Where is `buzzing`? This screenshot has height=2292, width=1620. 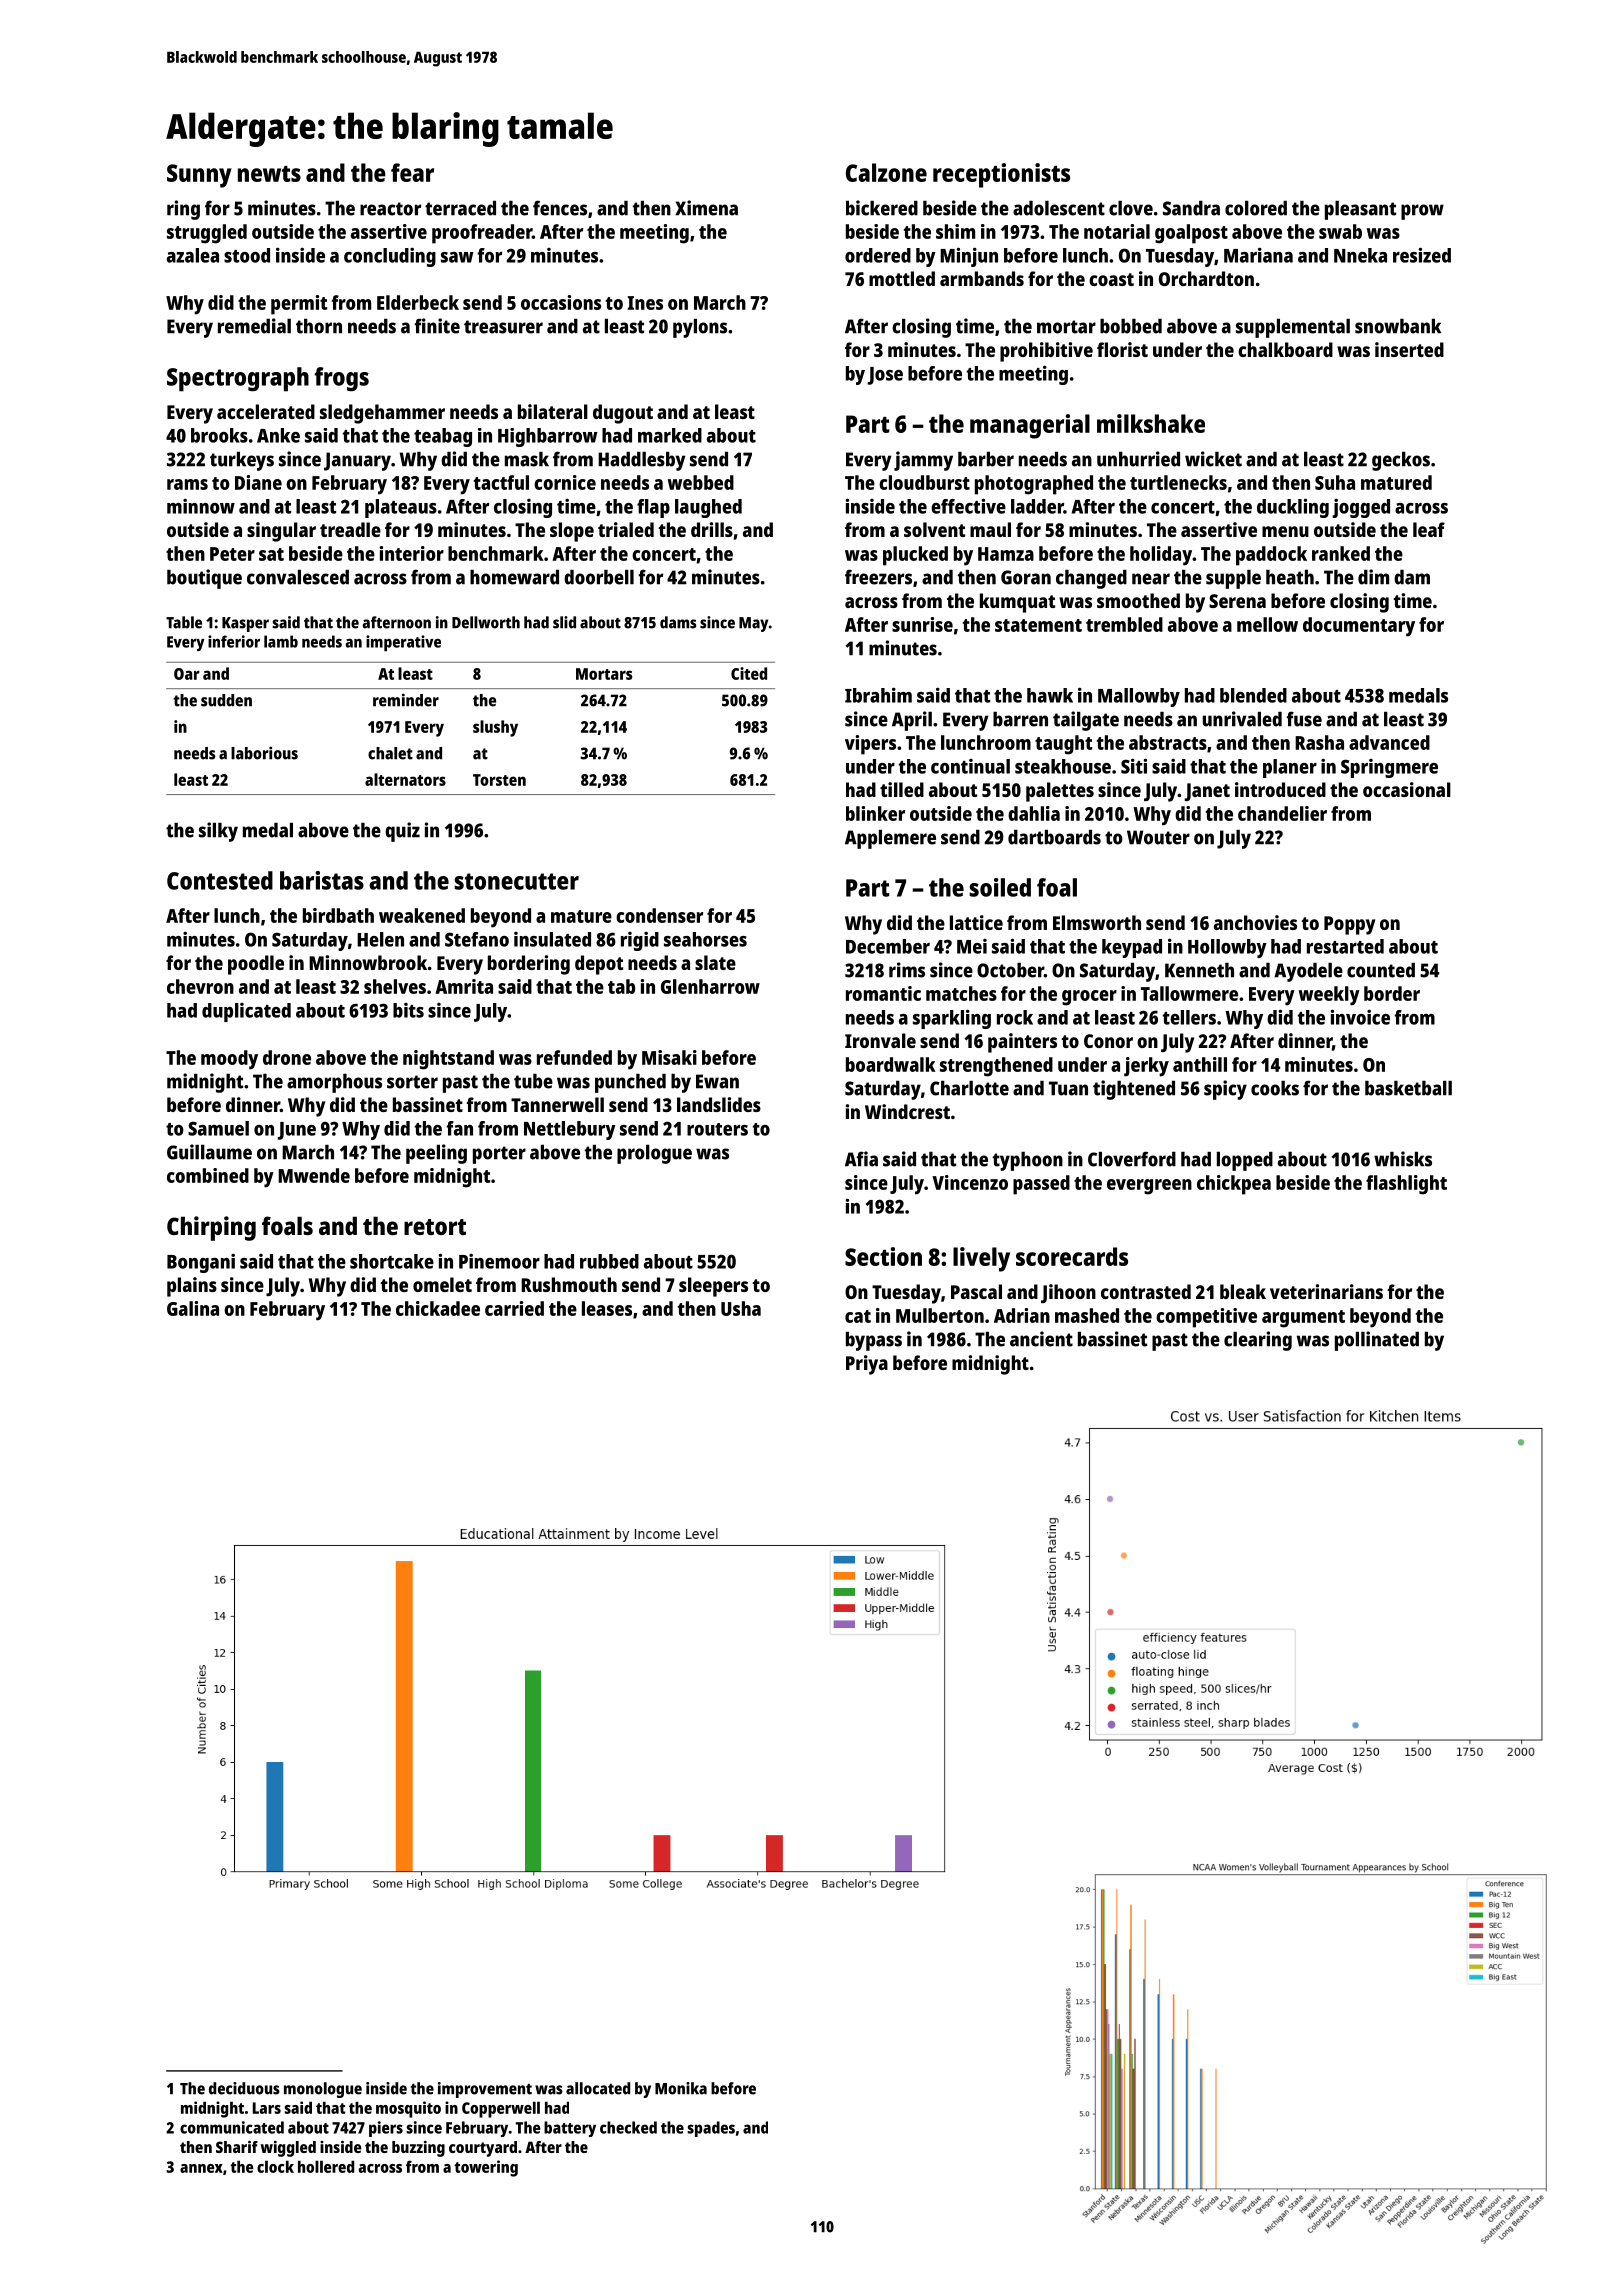
buzzing is located at coordinates (418, 2149).
